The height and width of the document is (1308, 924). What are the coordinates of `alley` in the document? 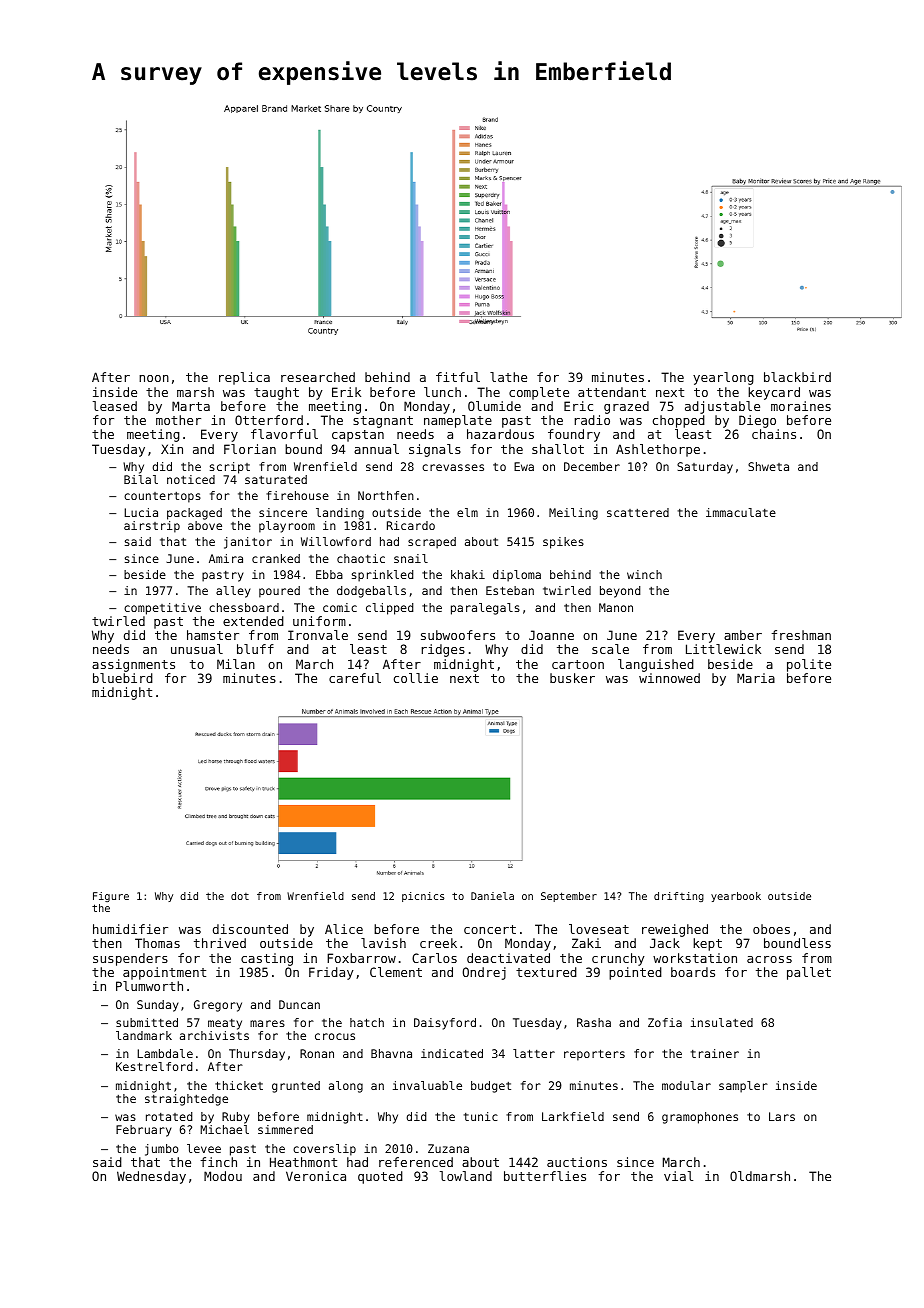 It's located at (233, 592).
